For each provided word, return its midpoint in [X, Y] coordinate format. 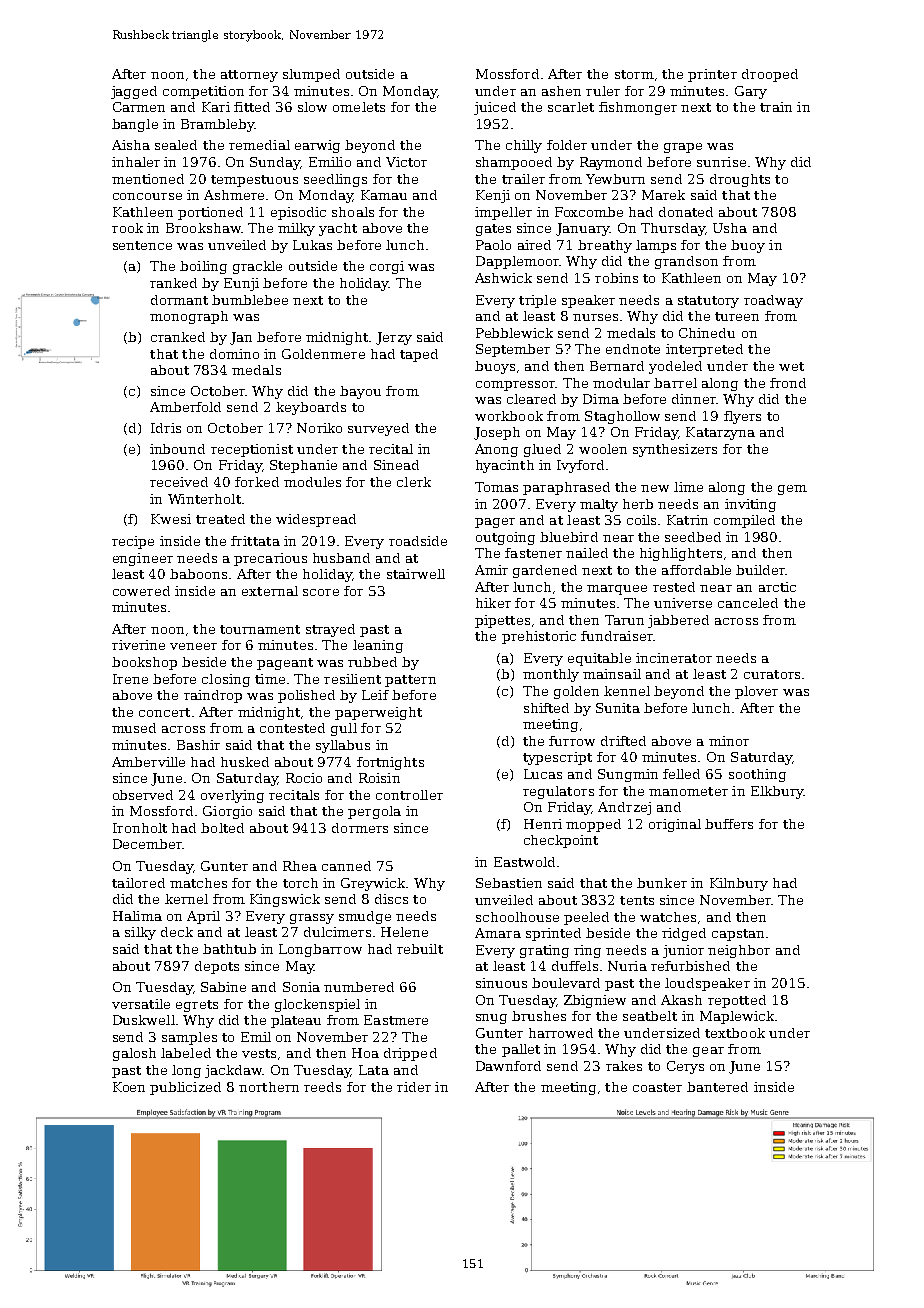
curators [772, 674]
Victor [406, 162]
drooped [770, 75]
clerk [414, 482]
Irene [130, 679]
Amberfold [185, 407]
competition [203, 92]
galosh [134, 1054]
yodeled [675, 367]
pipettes [502, 621]
